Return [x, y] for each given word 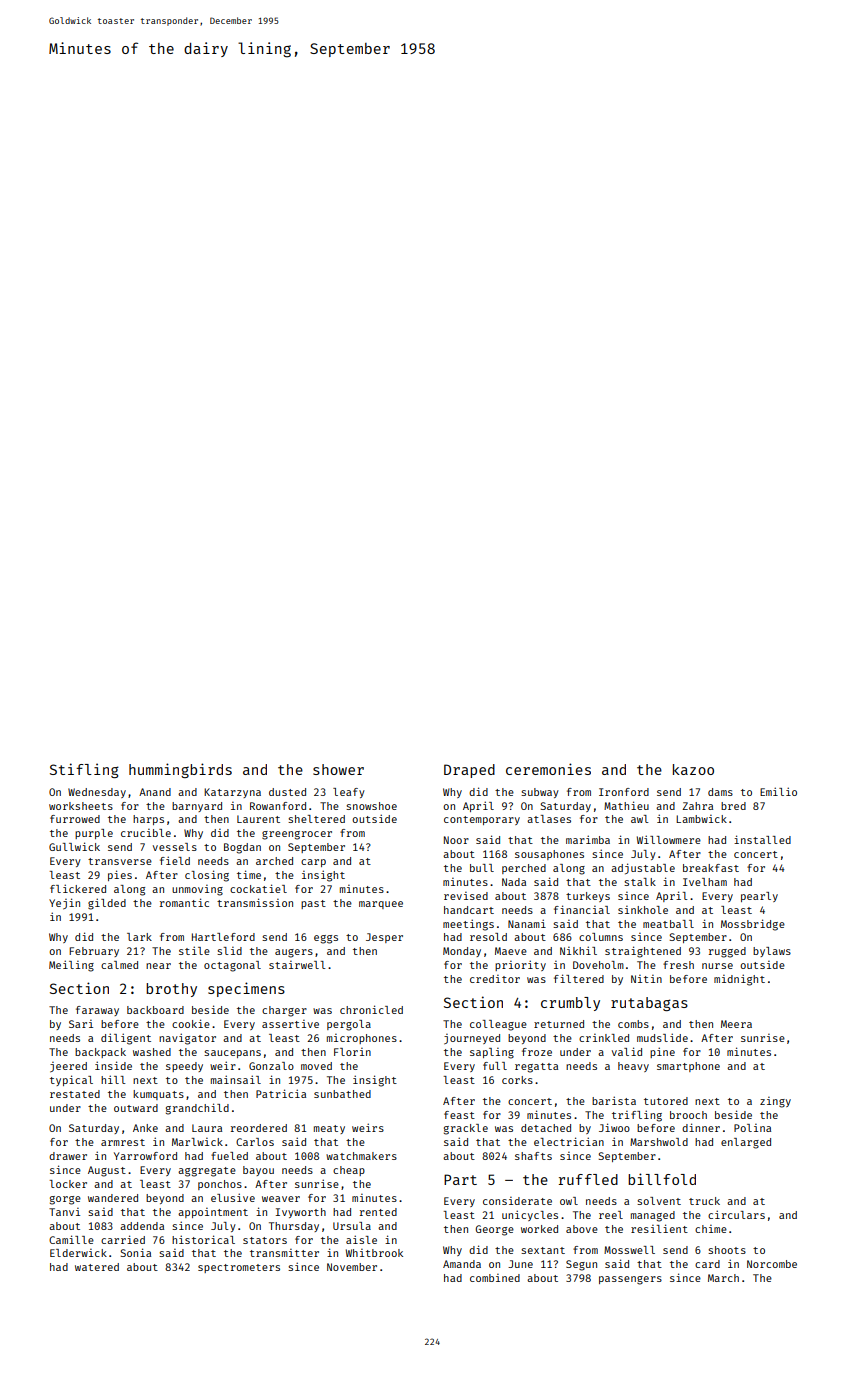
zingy [775, 1102]
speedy [184, 1067]
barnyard [197, 807]
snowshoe [371, 806]
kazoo [693, 769]
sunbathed [342, 1094]
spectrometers [239, 1268]
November [352, 1267]
